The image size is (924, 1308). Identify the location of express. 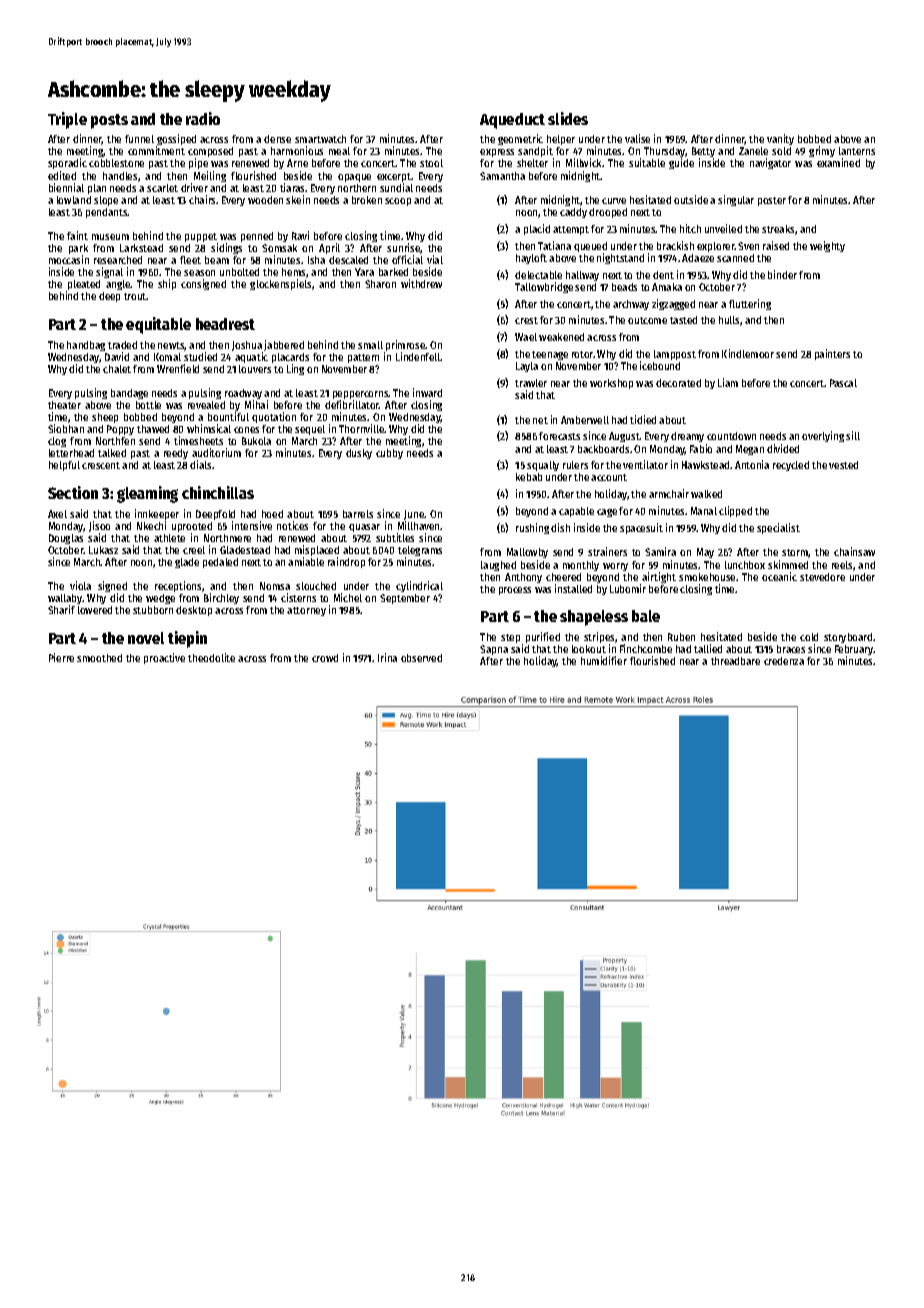
(497, 153).
